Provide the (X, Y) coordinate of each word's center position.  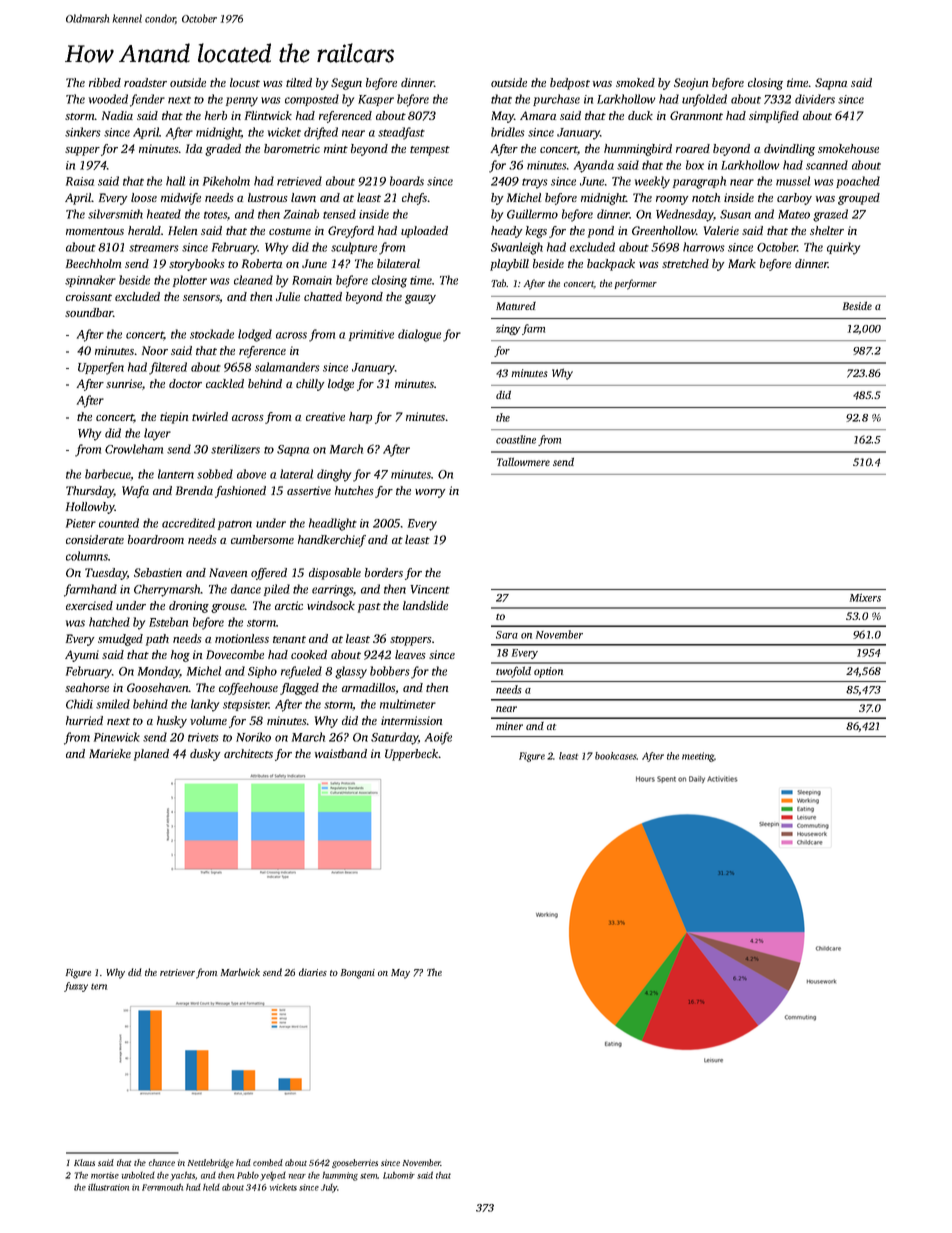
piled (277, 590)
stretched (685, 263)
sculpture (354, 248)
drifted (321, 133)
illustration (108, 1187)
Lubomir (399, 1175)
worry (430, 493)
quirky (843, 248)
